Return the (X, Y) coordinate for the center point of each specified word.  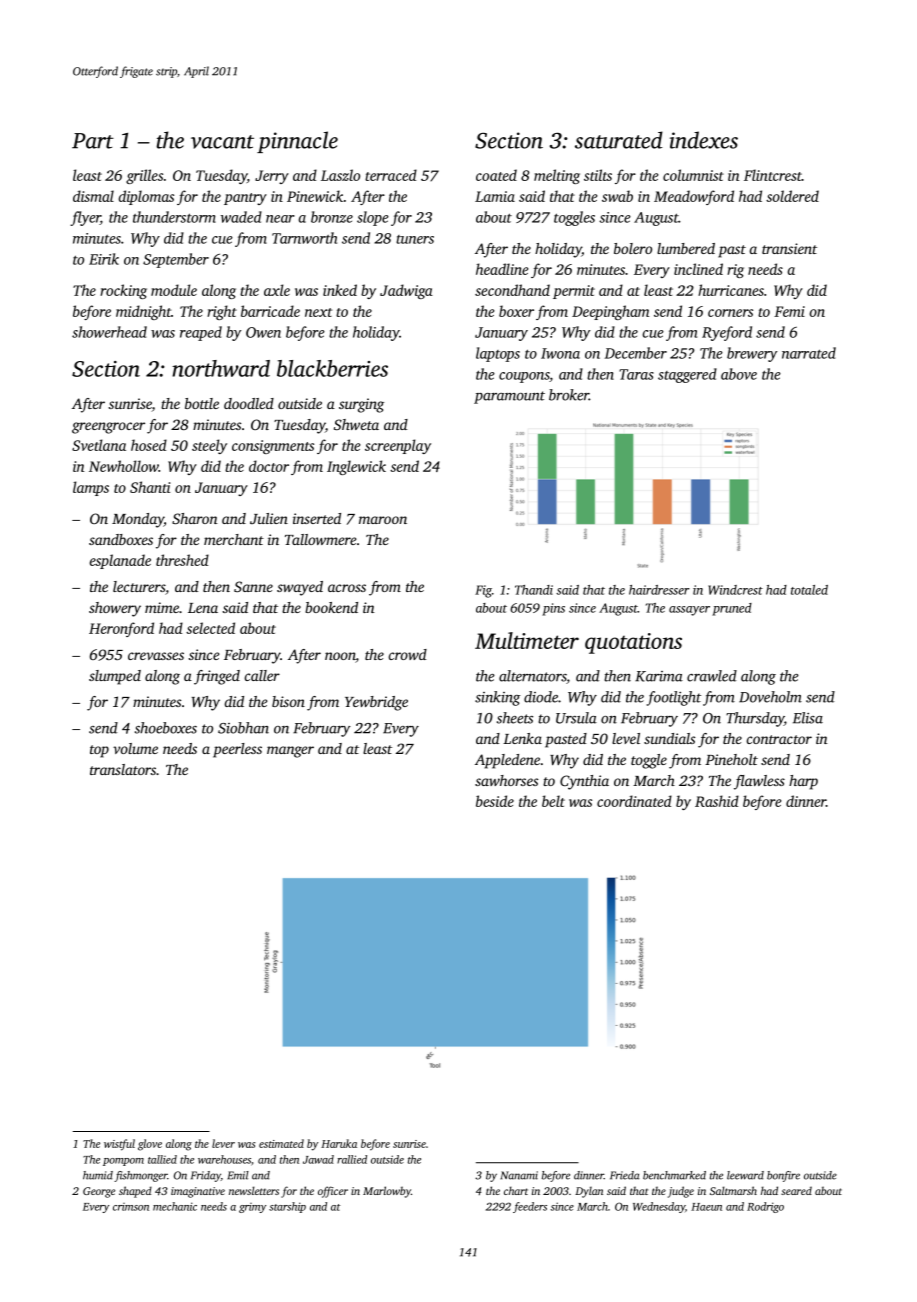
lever (223, 1143)
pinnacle (297, 142)
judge (681, 1192)
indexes (704, 140)
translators (123, 769)
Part (93, 141)
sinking (498, 698)
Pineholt (731, 759)
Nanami (519, 1175)
